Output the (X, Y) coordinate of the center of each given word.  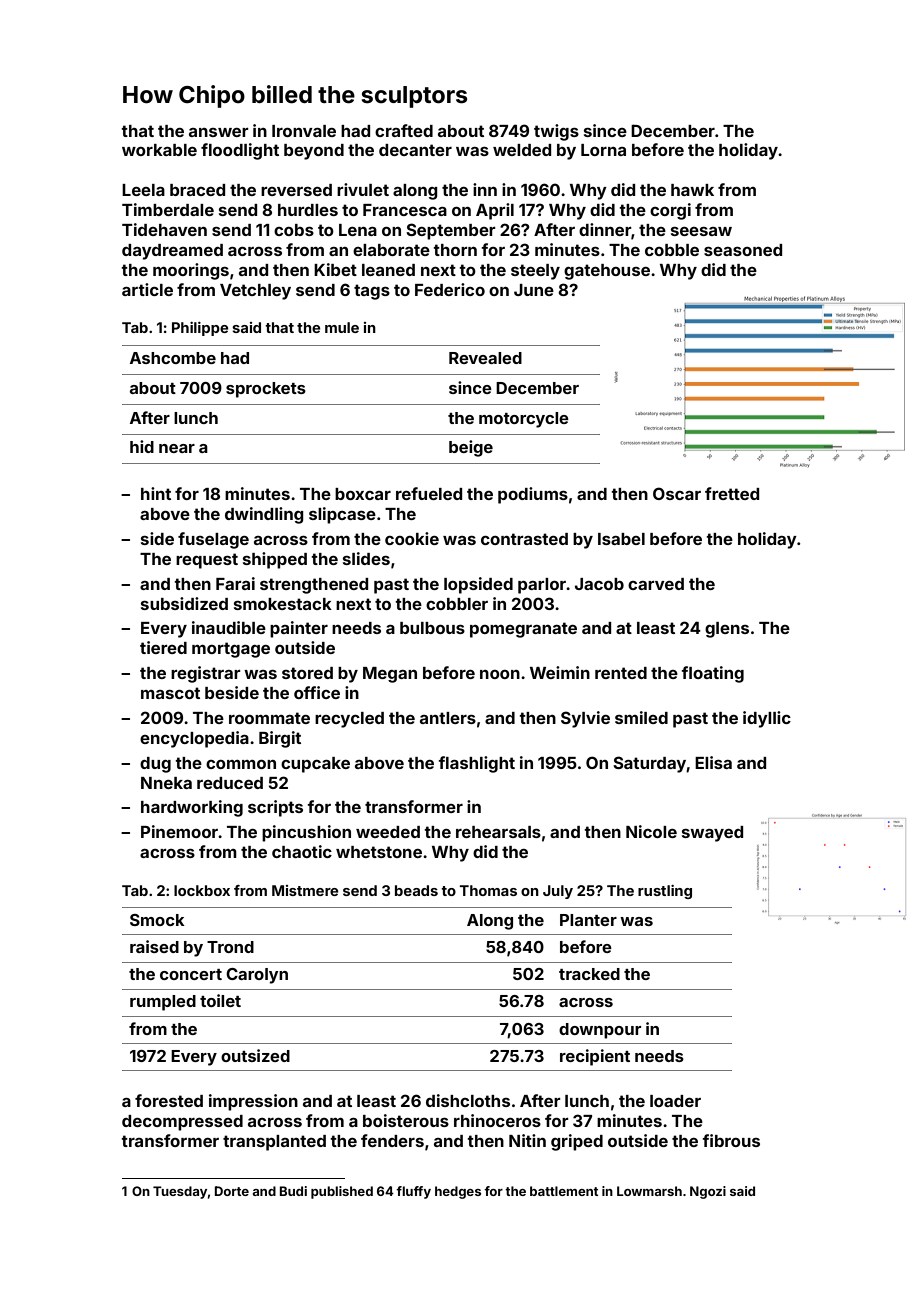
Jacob (599, 584)
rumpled (163, 1003)
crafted (404, 130)
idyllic (767, 719)
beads (416, 890)
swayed (712, 834)
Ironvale (304, 131)
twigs (556, 132)
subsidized (184, 603)
